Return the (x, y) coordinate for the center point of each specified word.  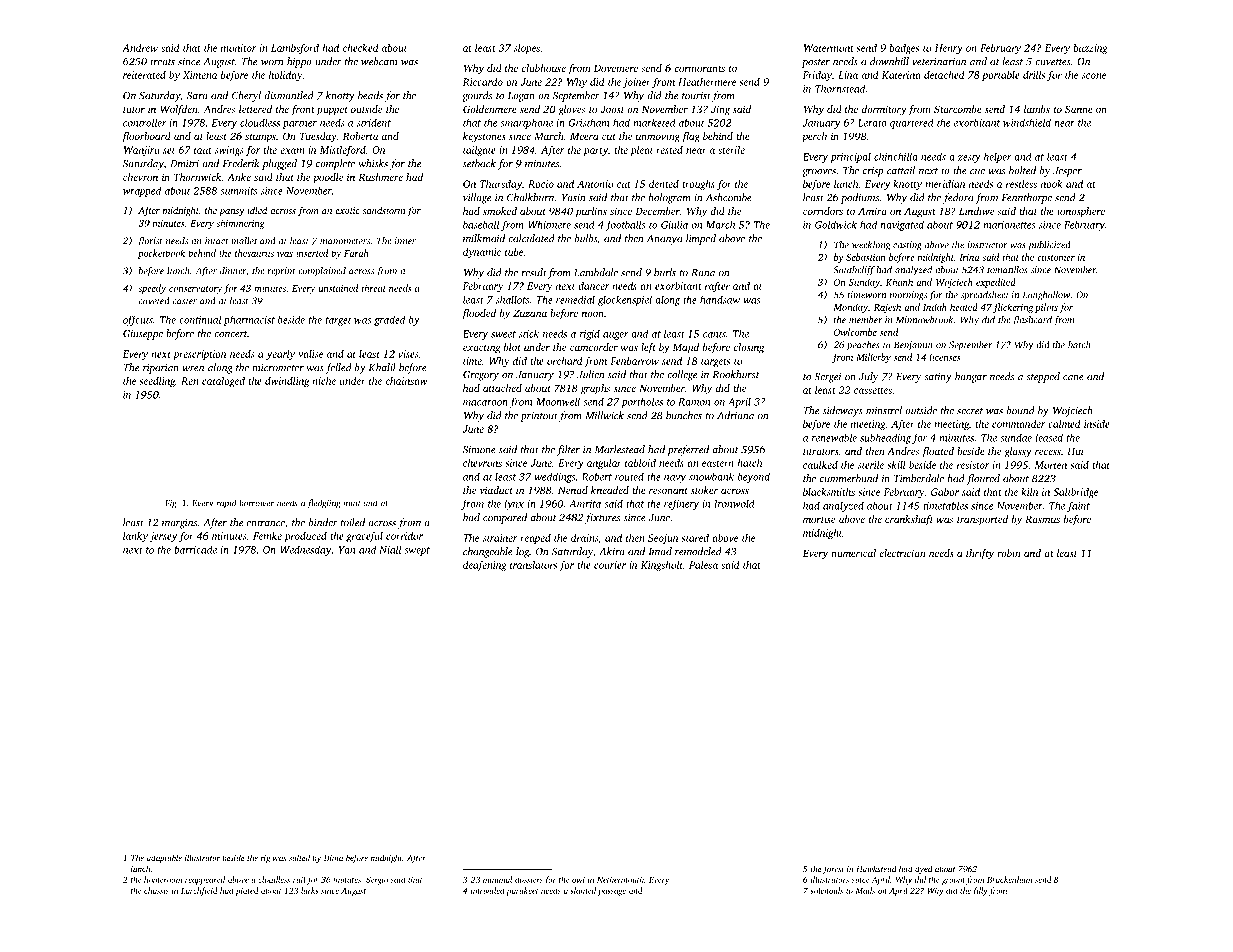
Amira (872, 211)
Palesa (703, 565)
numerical (853, 553)
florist (150, 242)
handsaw (720, 299)
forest (833, 869)
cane (1073, 378)
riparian (161, 369)
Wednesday (305, 550)
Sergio (377, 881)
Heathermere (707, 82)
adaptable (164, 858)
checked (361, 48)
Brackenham (1009, 879)
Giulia (674, 224)
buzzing (1090, 49)
